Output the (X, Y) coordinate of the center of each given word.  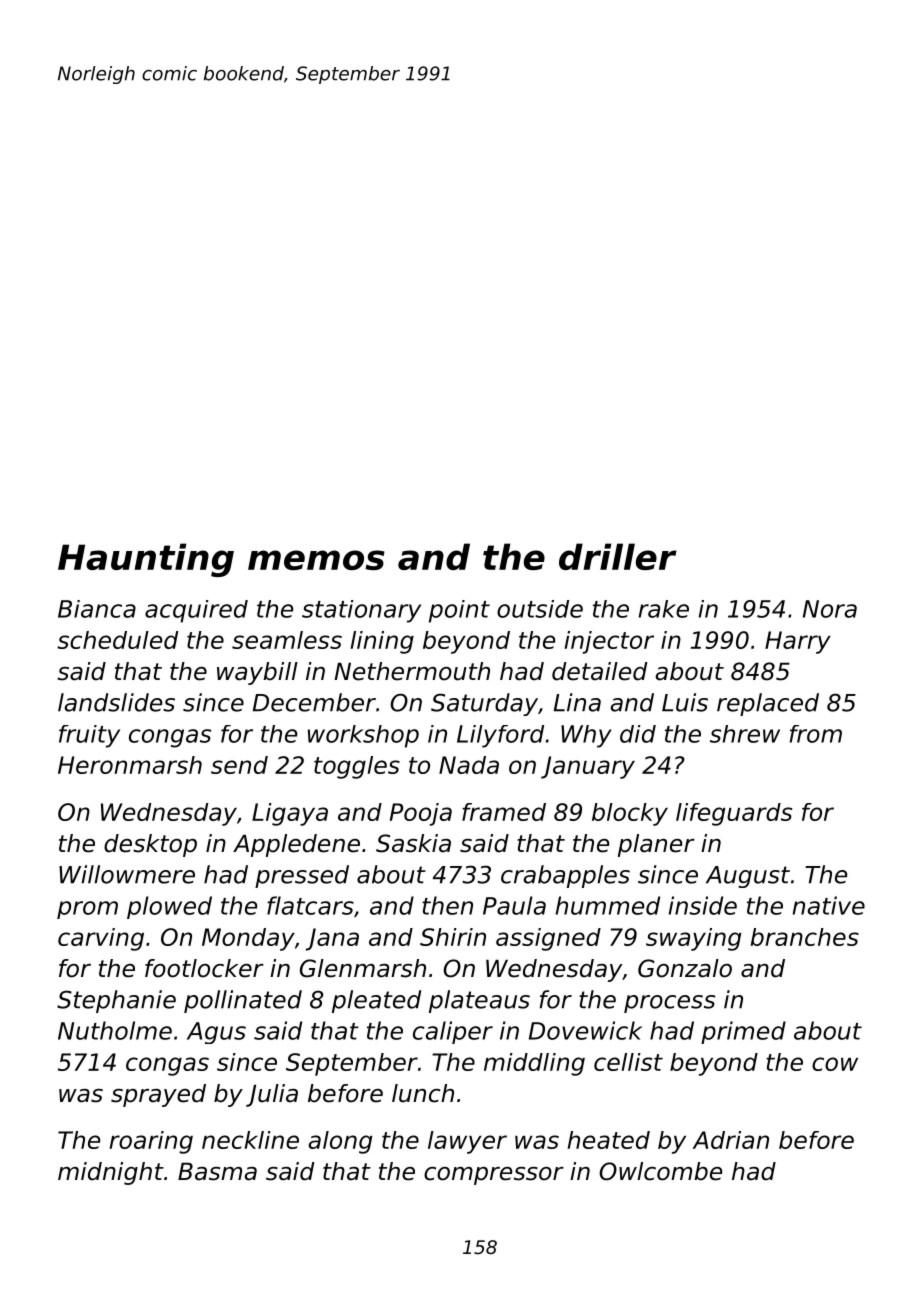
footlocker (204, 968)
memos (316, 560)
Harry (798, 642)
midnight (111, 1173)
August (748, 877)
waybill (257, 673)
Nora (830, 609)
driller (618, 556)
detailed (600, 671)
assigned (548, 939)
